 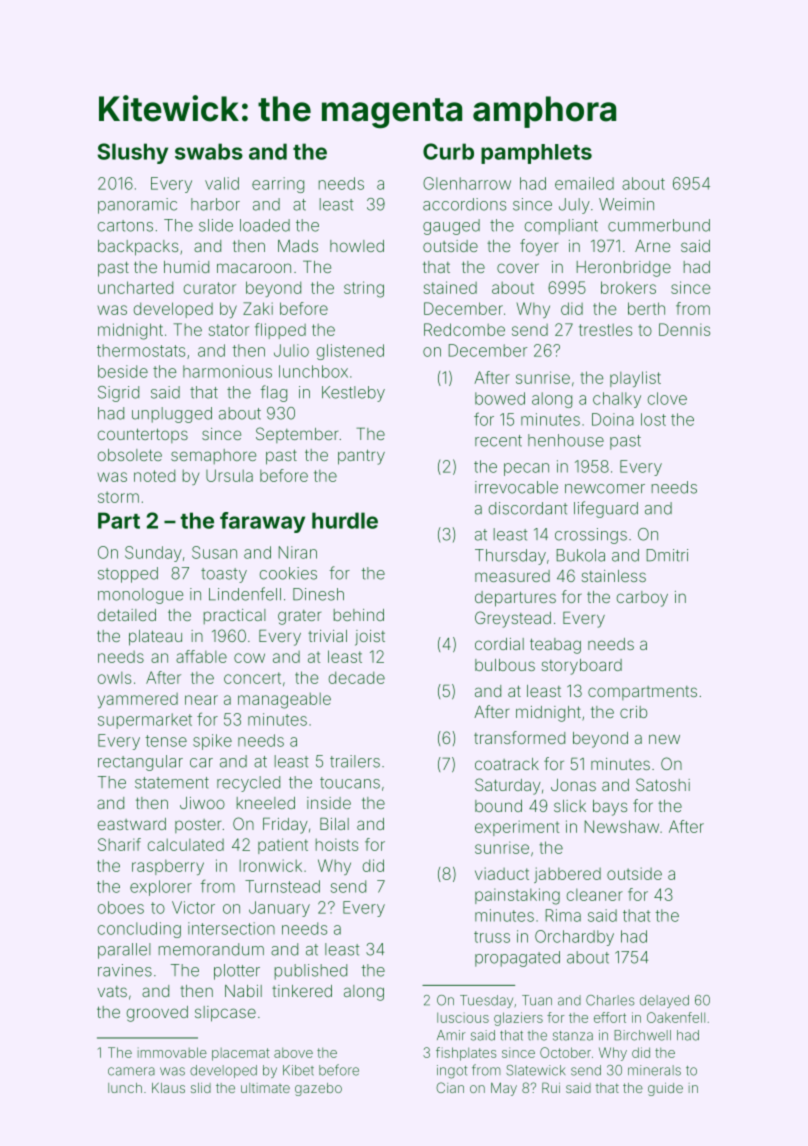 What do you see at coordinates (448, 151) in the document?
I see `Curb` at bounding box center [448, 151].
